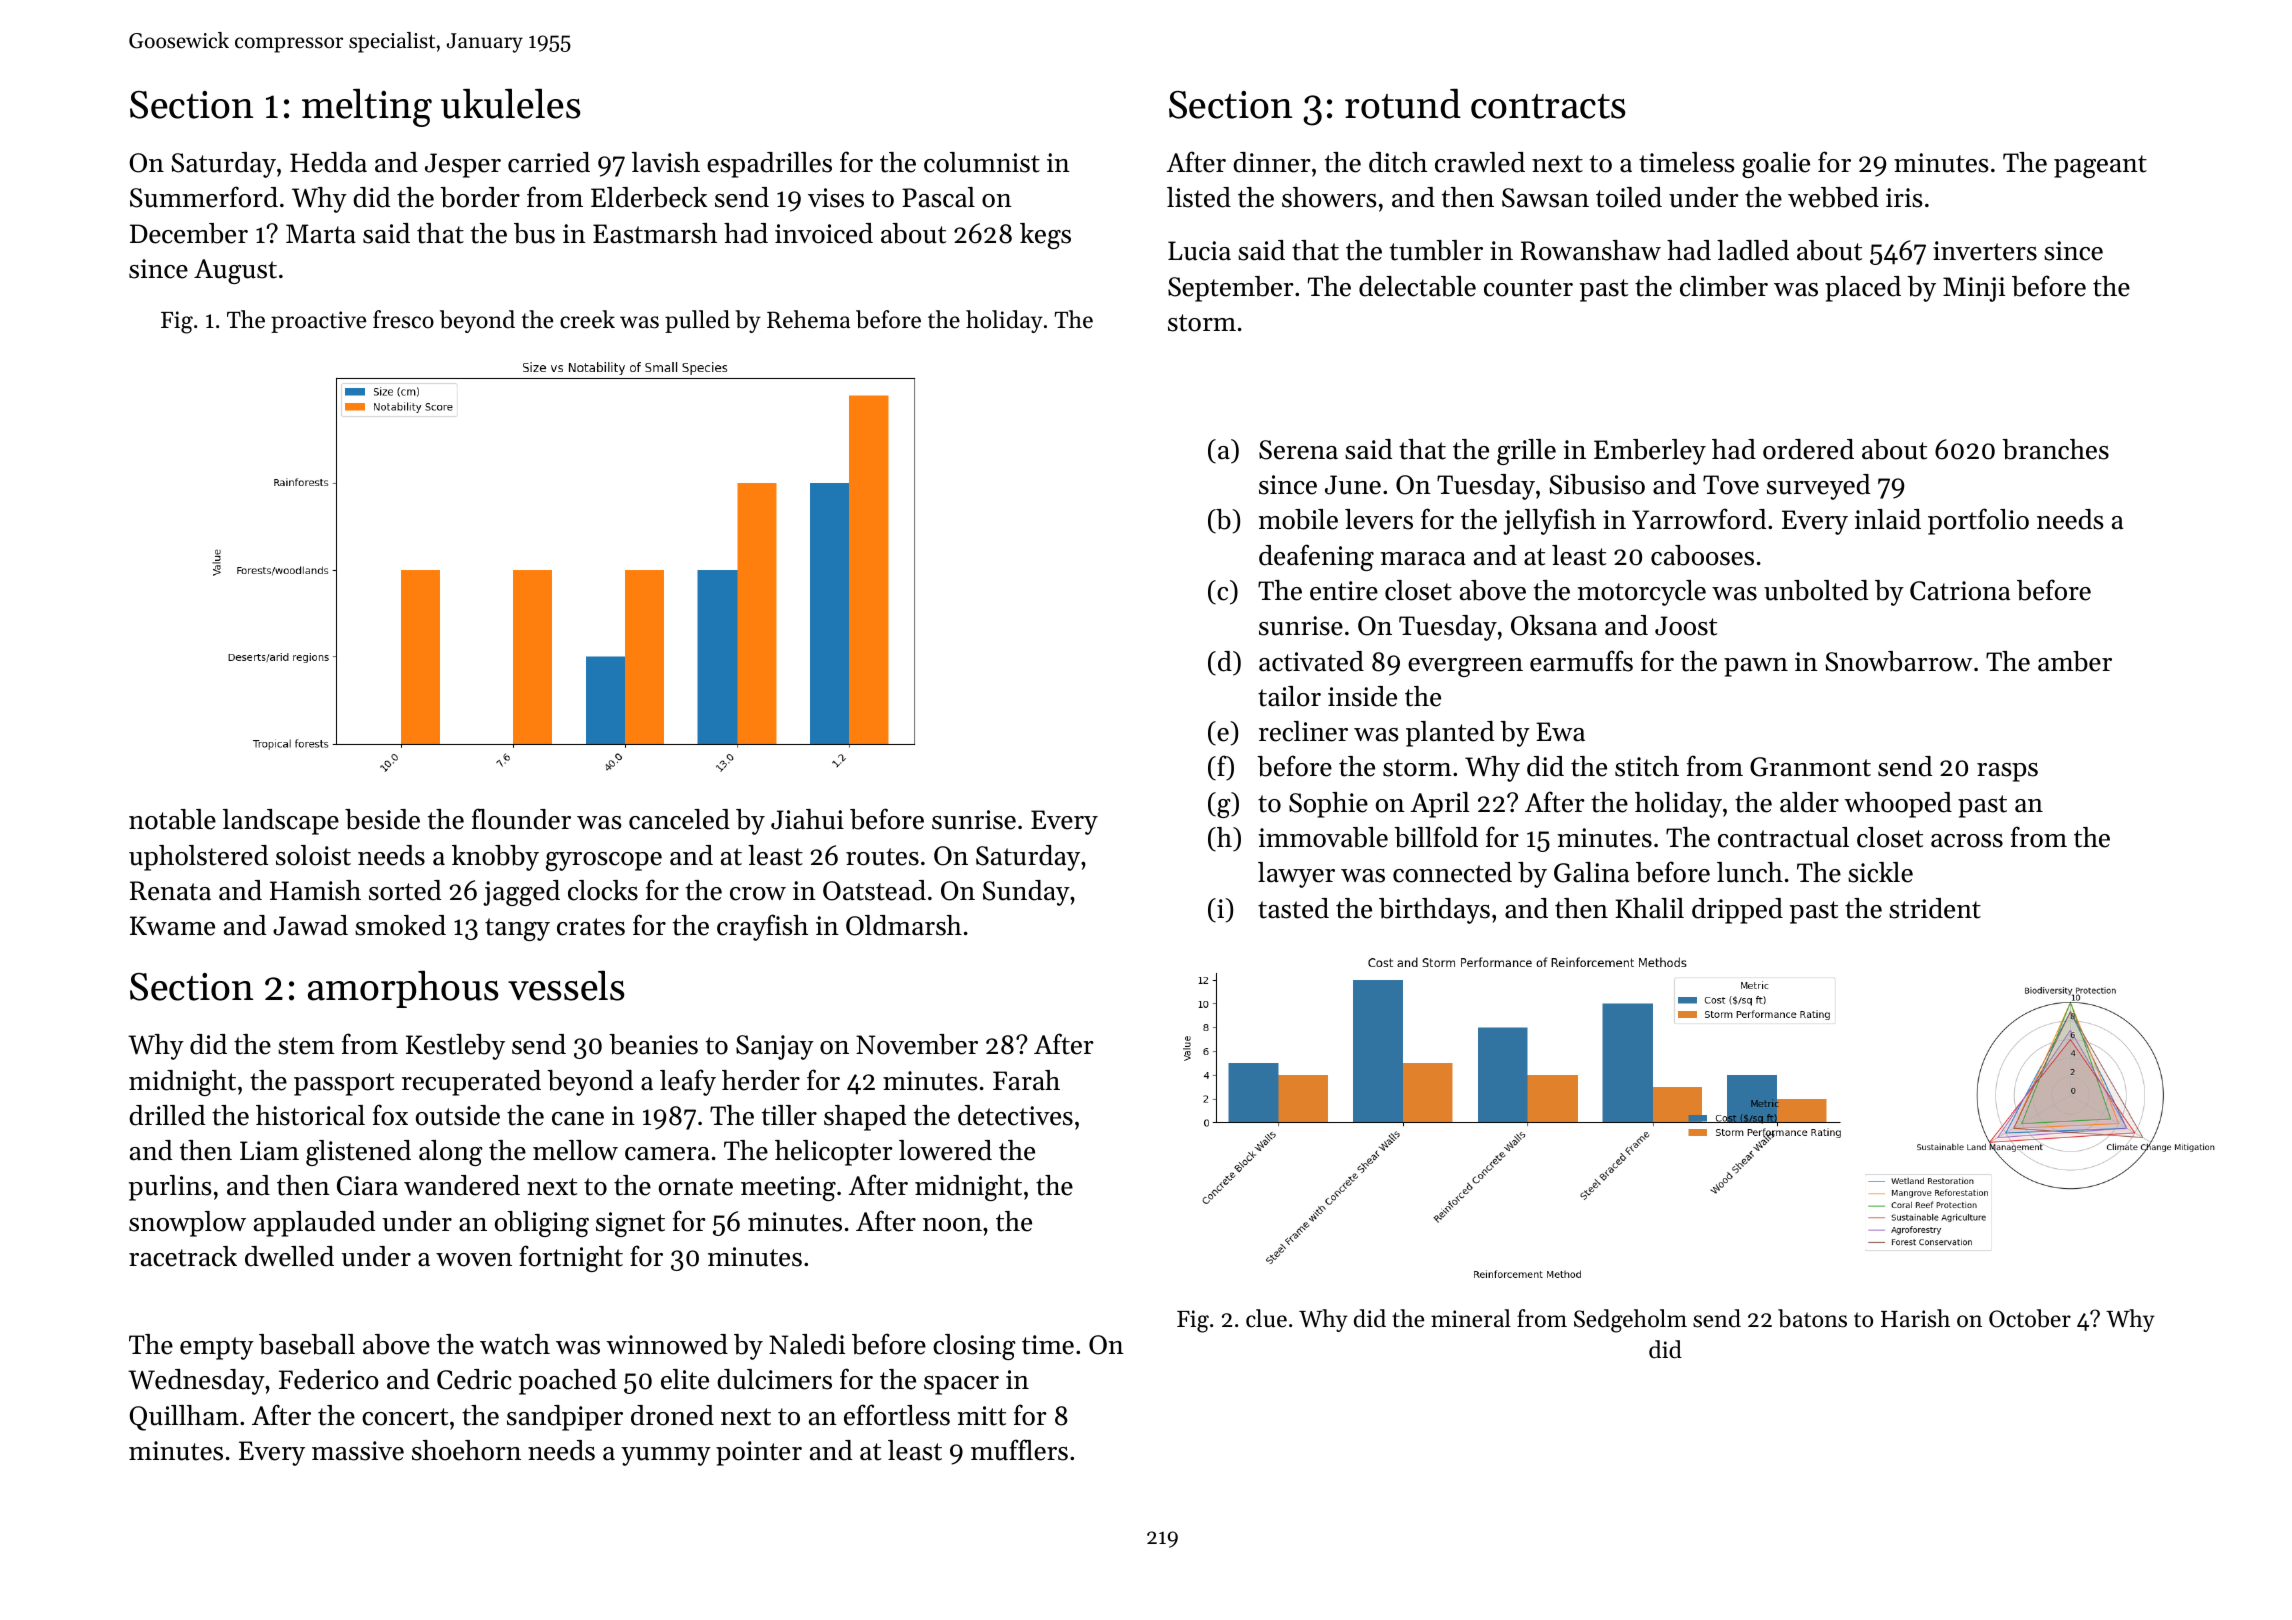  I want to click on ordered, so click(1808, 449).
